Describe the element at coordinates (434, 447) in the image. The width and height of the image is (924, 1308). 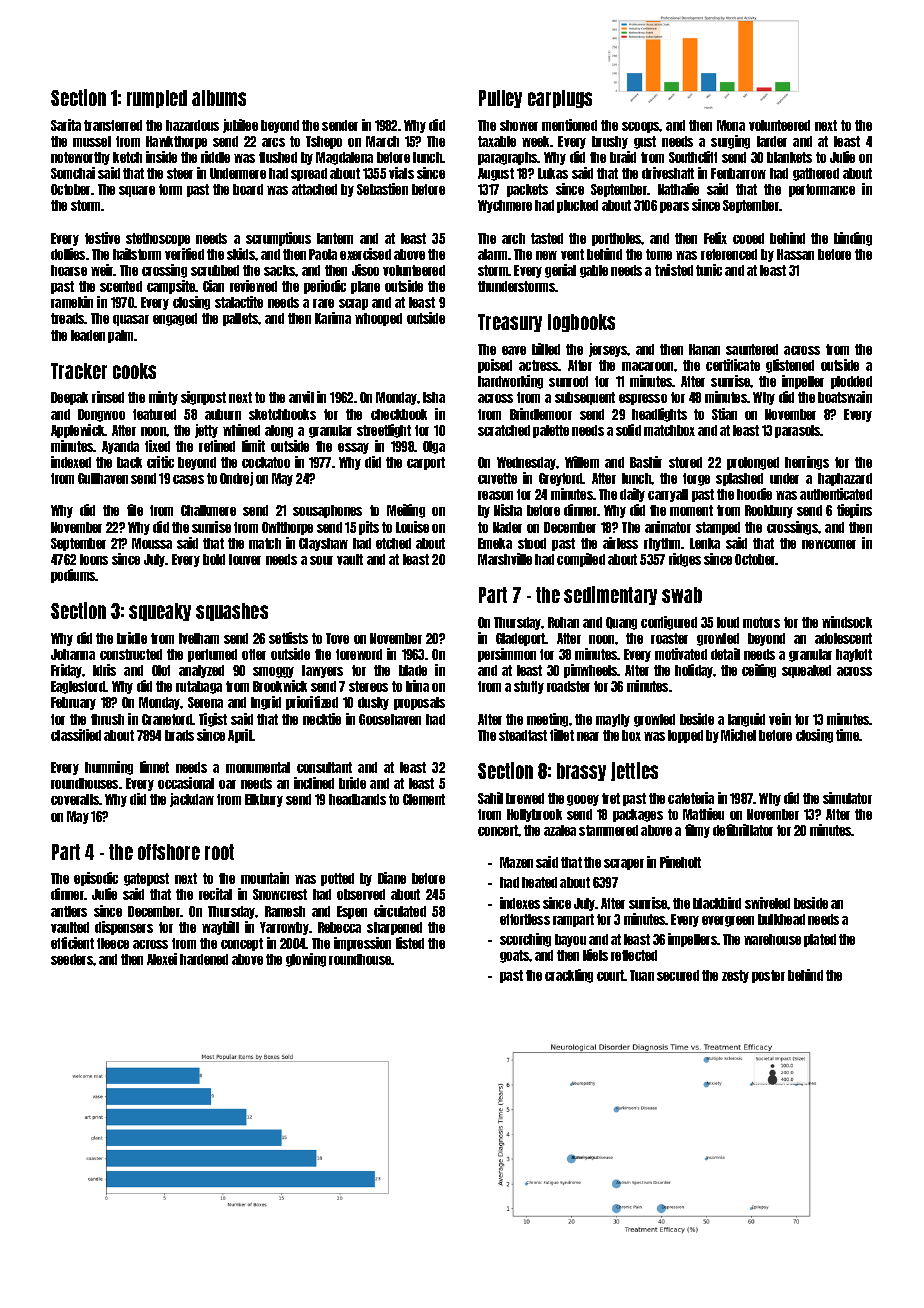
I see `Olga` at that location.
